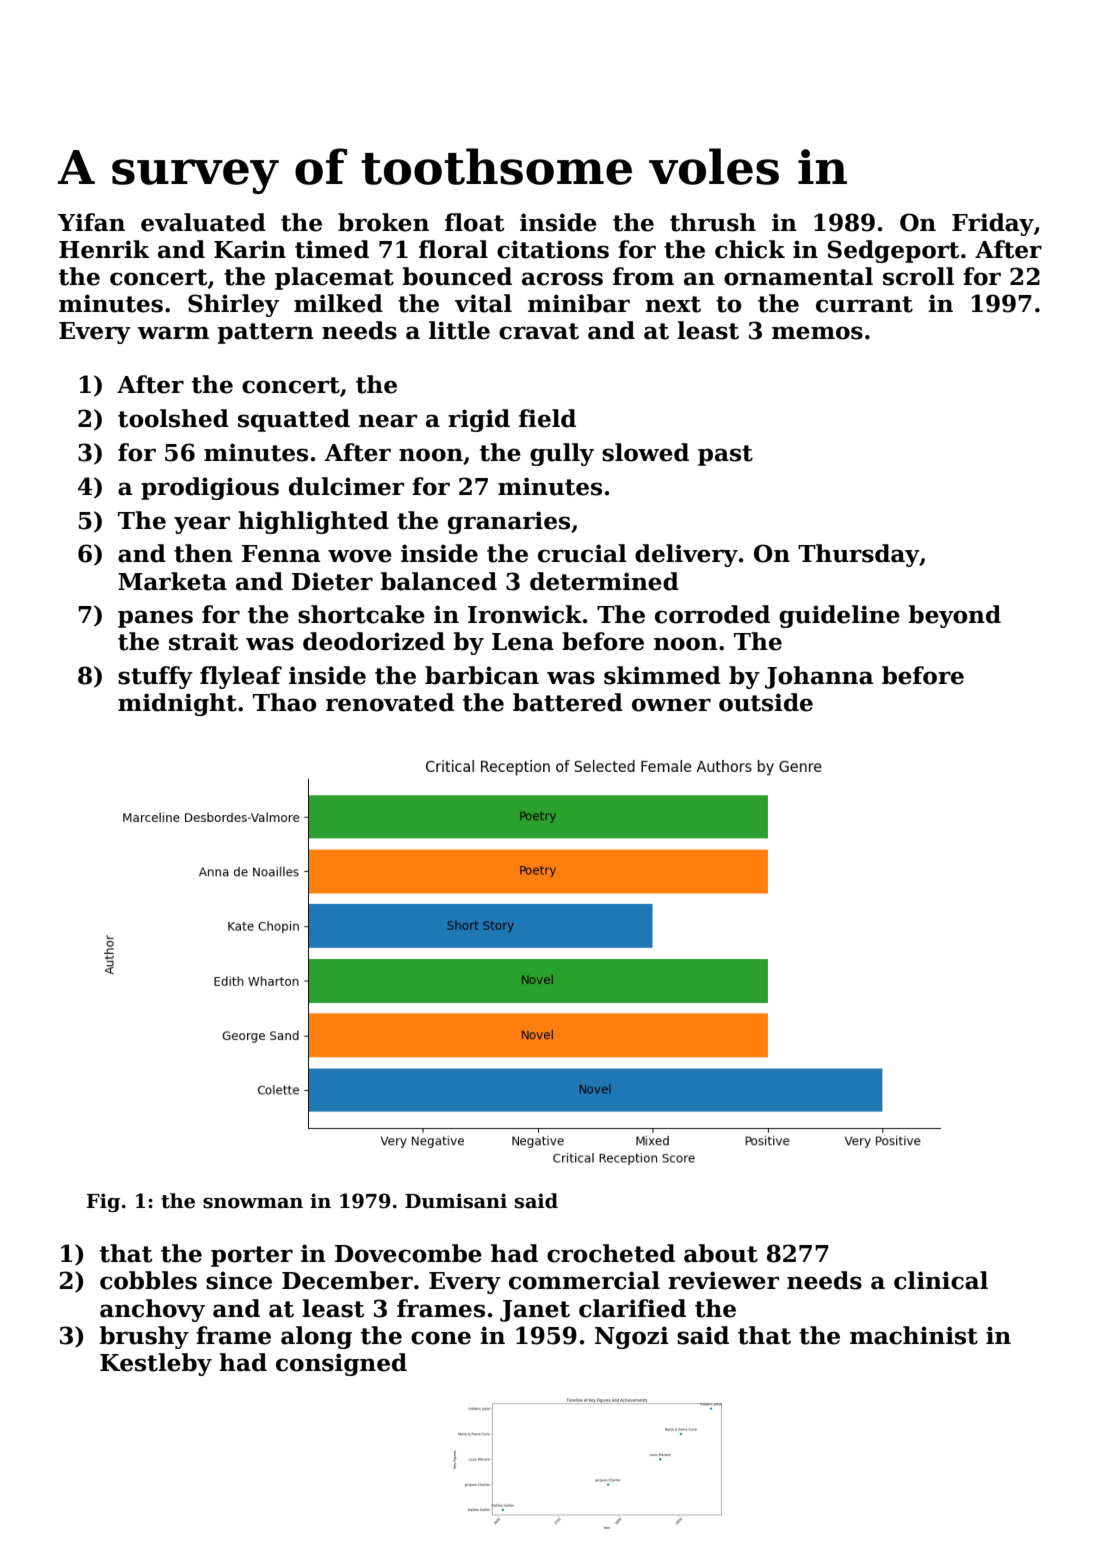 The image size is (1100, 1562). Describe the element at coordinates (611, 1253) in the page. I see `crocheted` at that location.
